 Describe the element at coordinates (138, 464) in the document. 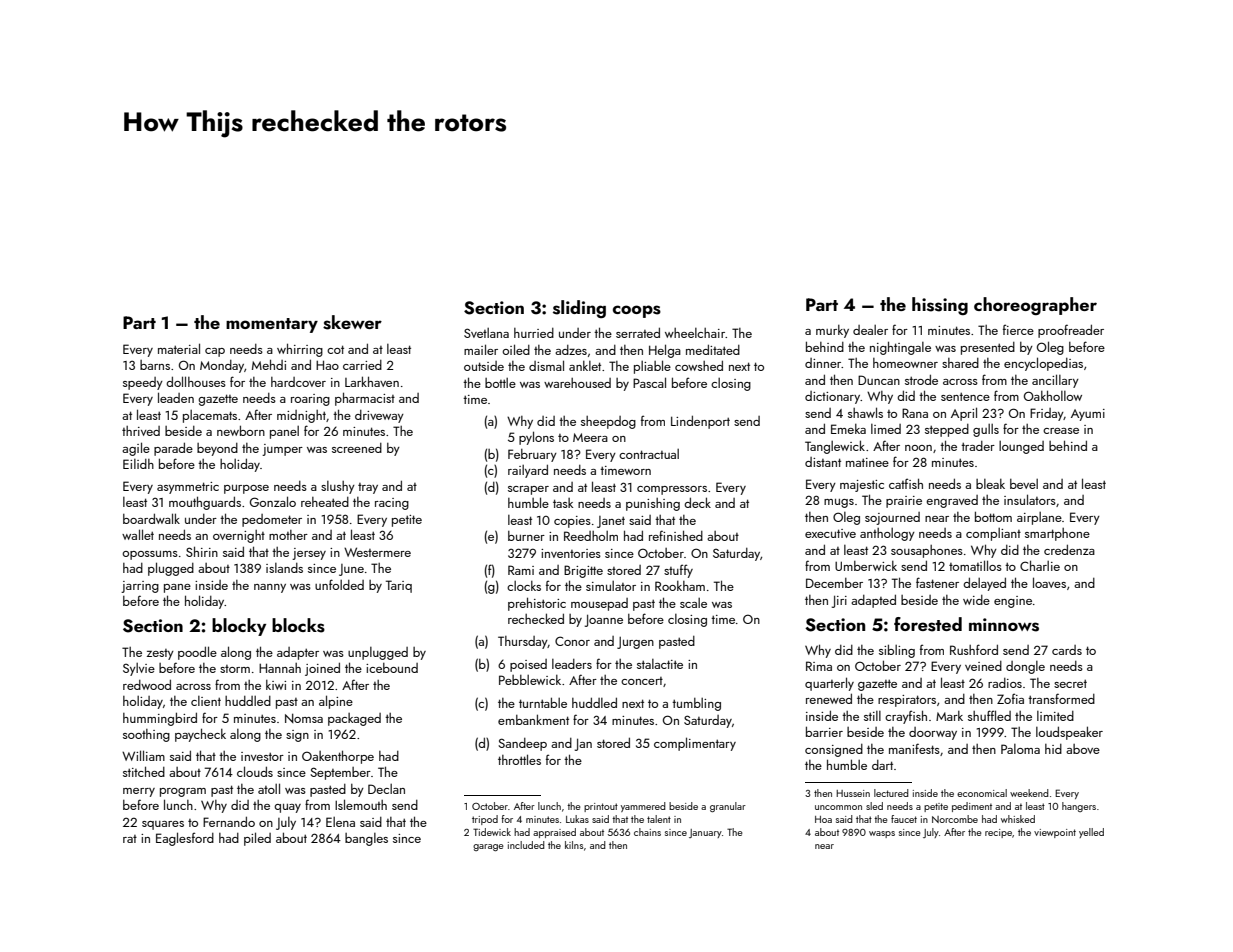

I see `Eilidh` at that location.
